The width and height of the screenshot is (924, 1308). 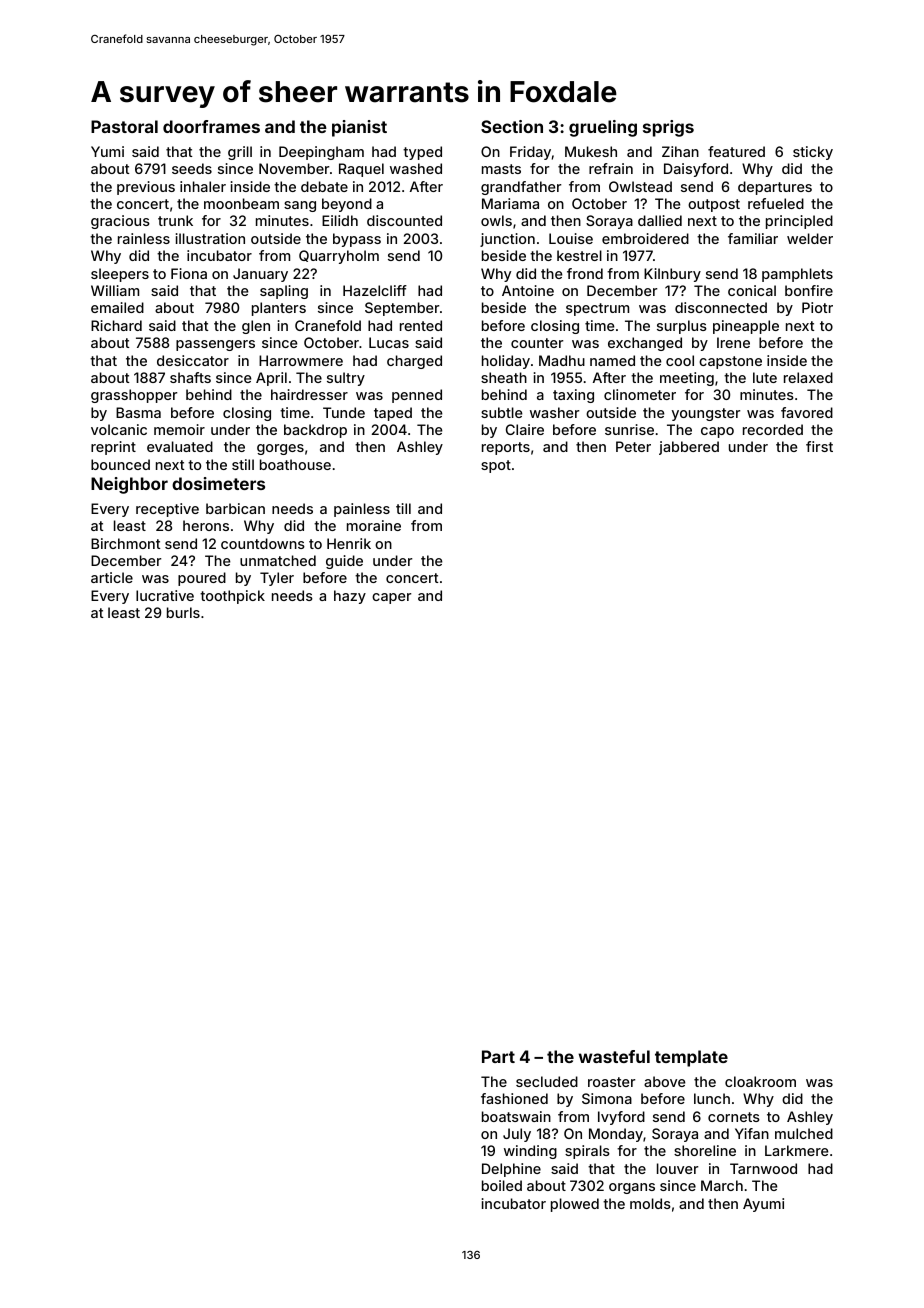 I want to click on first, so click(x=819, y=446).
